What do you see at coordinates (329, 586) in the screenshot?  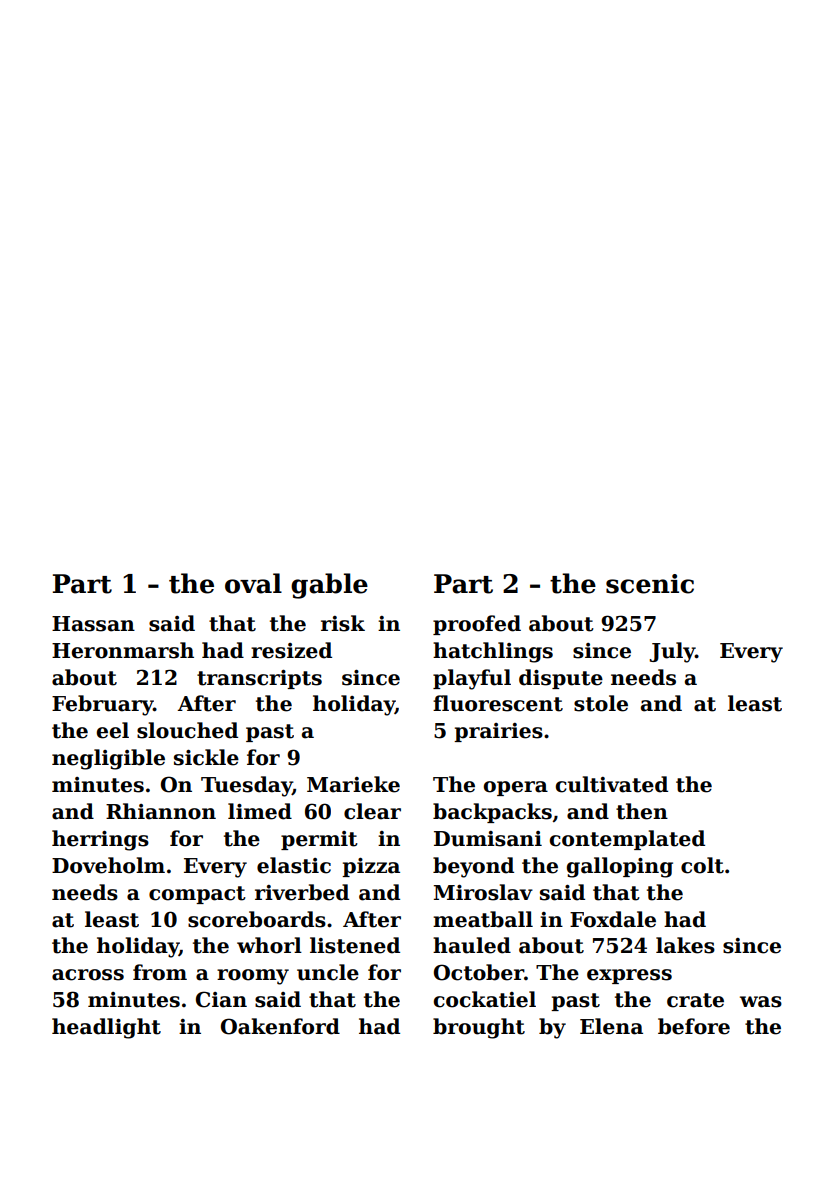 I see `gable` at bounding box center [329, 586].
